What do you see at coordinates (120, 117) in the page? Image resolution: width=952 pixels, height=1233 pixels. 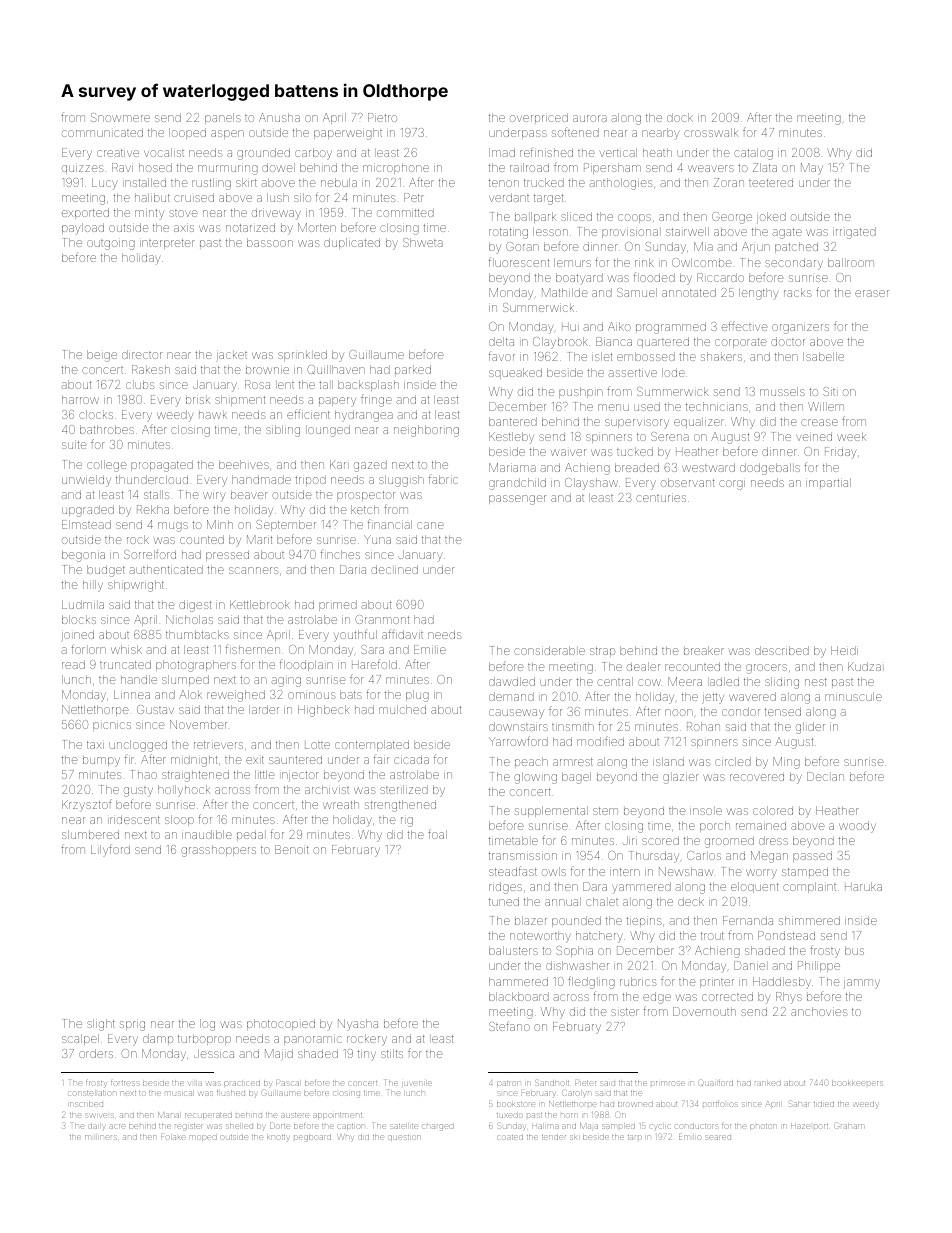 I see `Snowmere` at bounding box center [120, 117].
